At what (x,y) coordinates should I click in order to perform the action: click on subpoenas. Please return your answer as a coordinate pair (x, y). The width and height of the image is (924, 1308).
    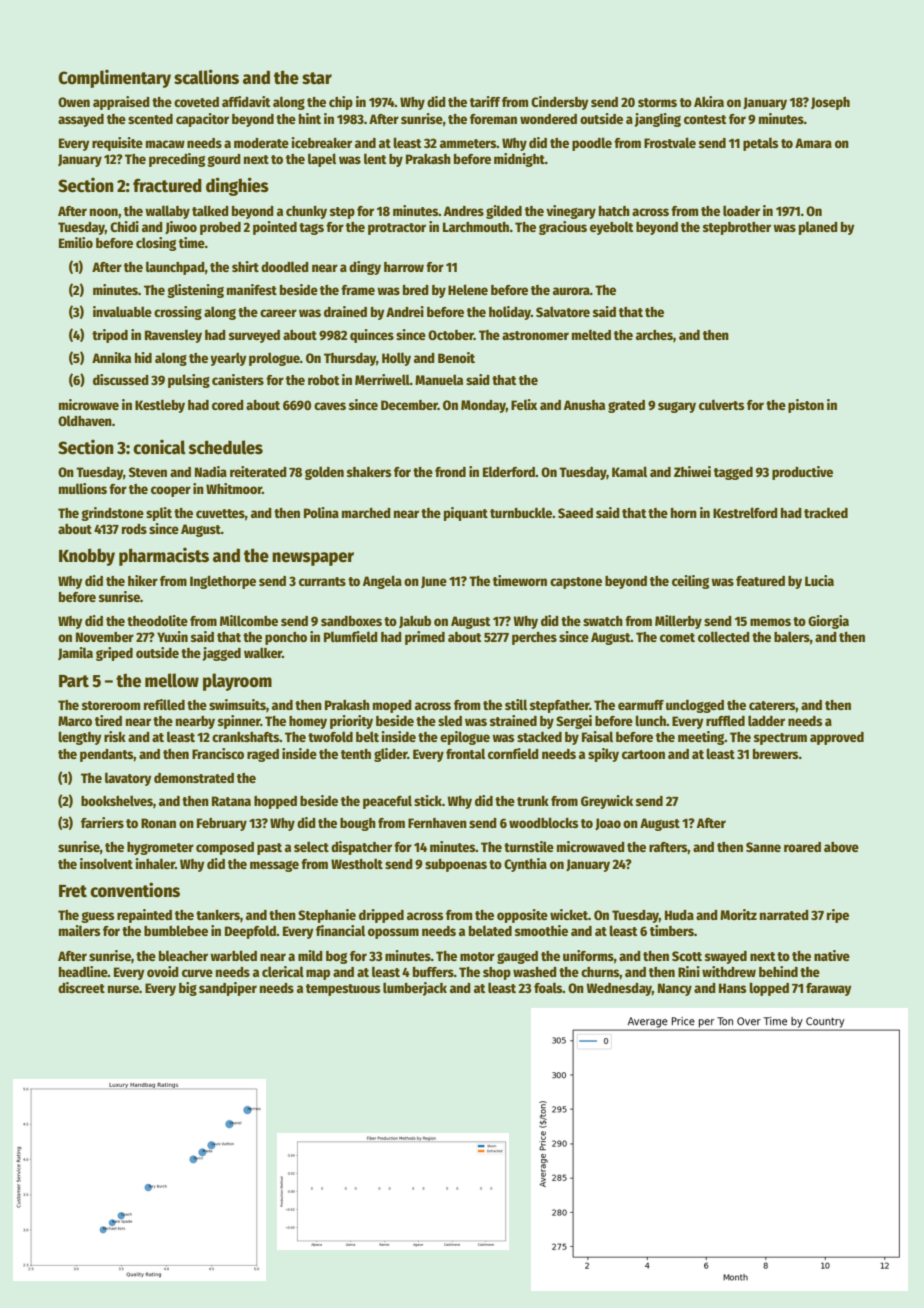
    Looking at the image, I should click on (456, 865).
